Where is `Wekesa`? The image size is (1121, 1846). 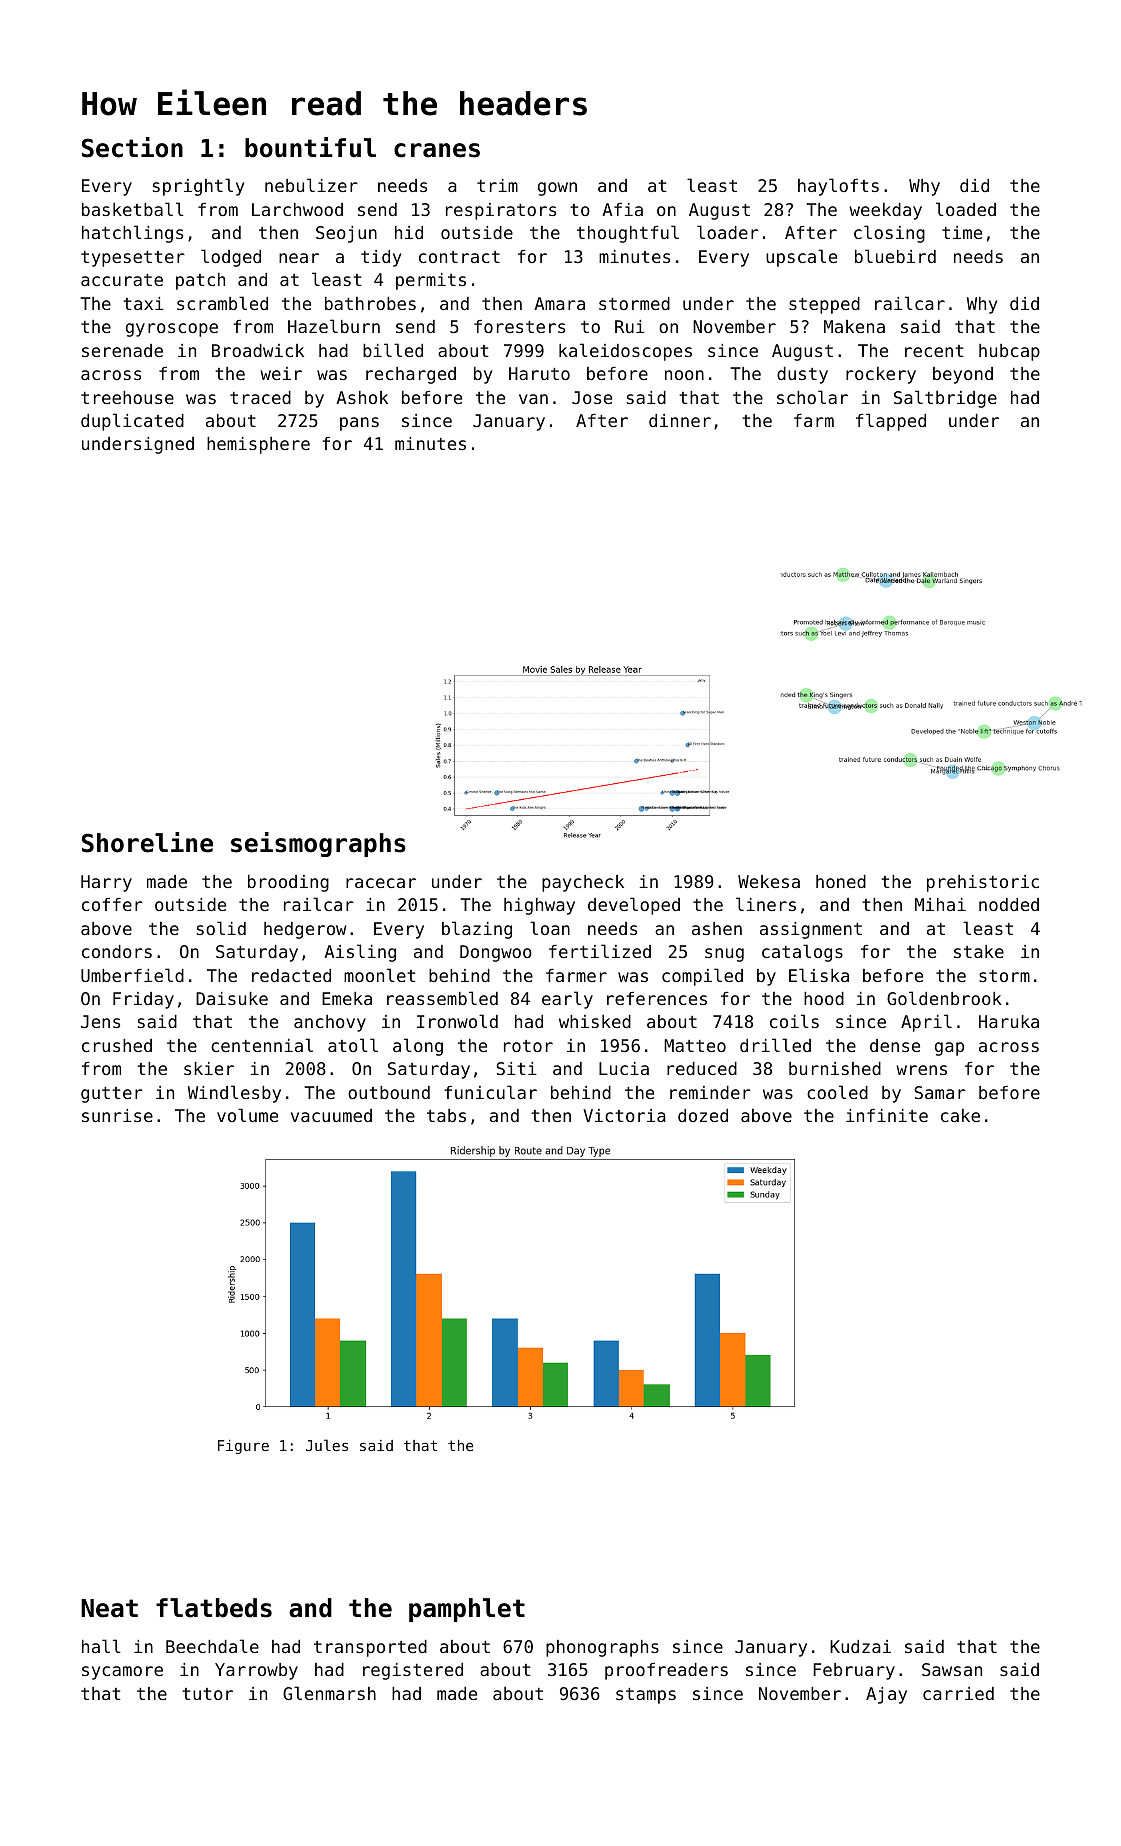
Wekesa is located at coordinates (769, 881).
